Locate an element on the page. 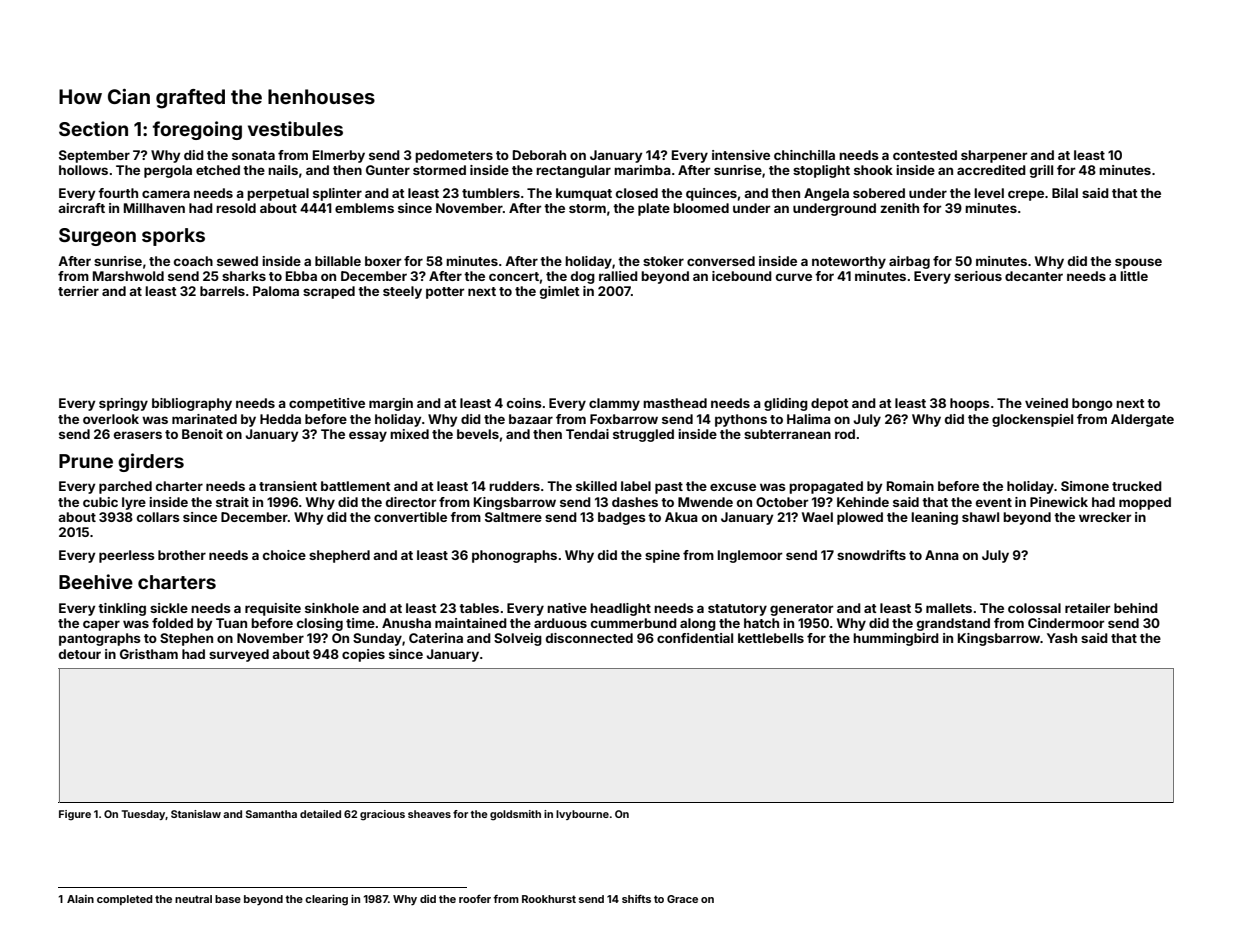  closed is located at coordinates (637, 193).
